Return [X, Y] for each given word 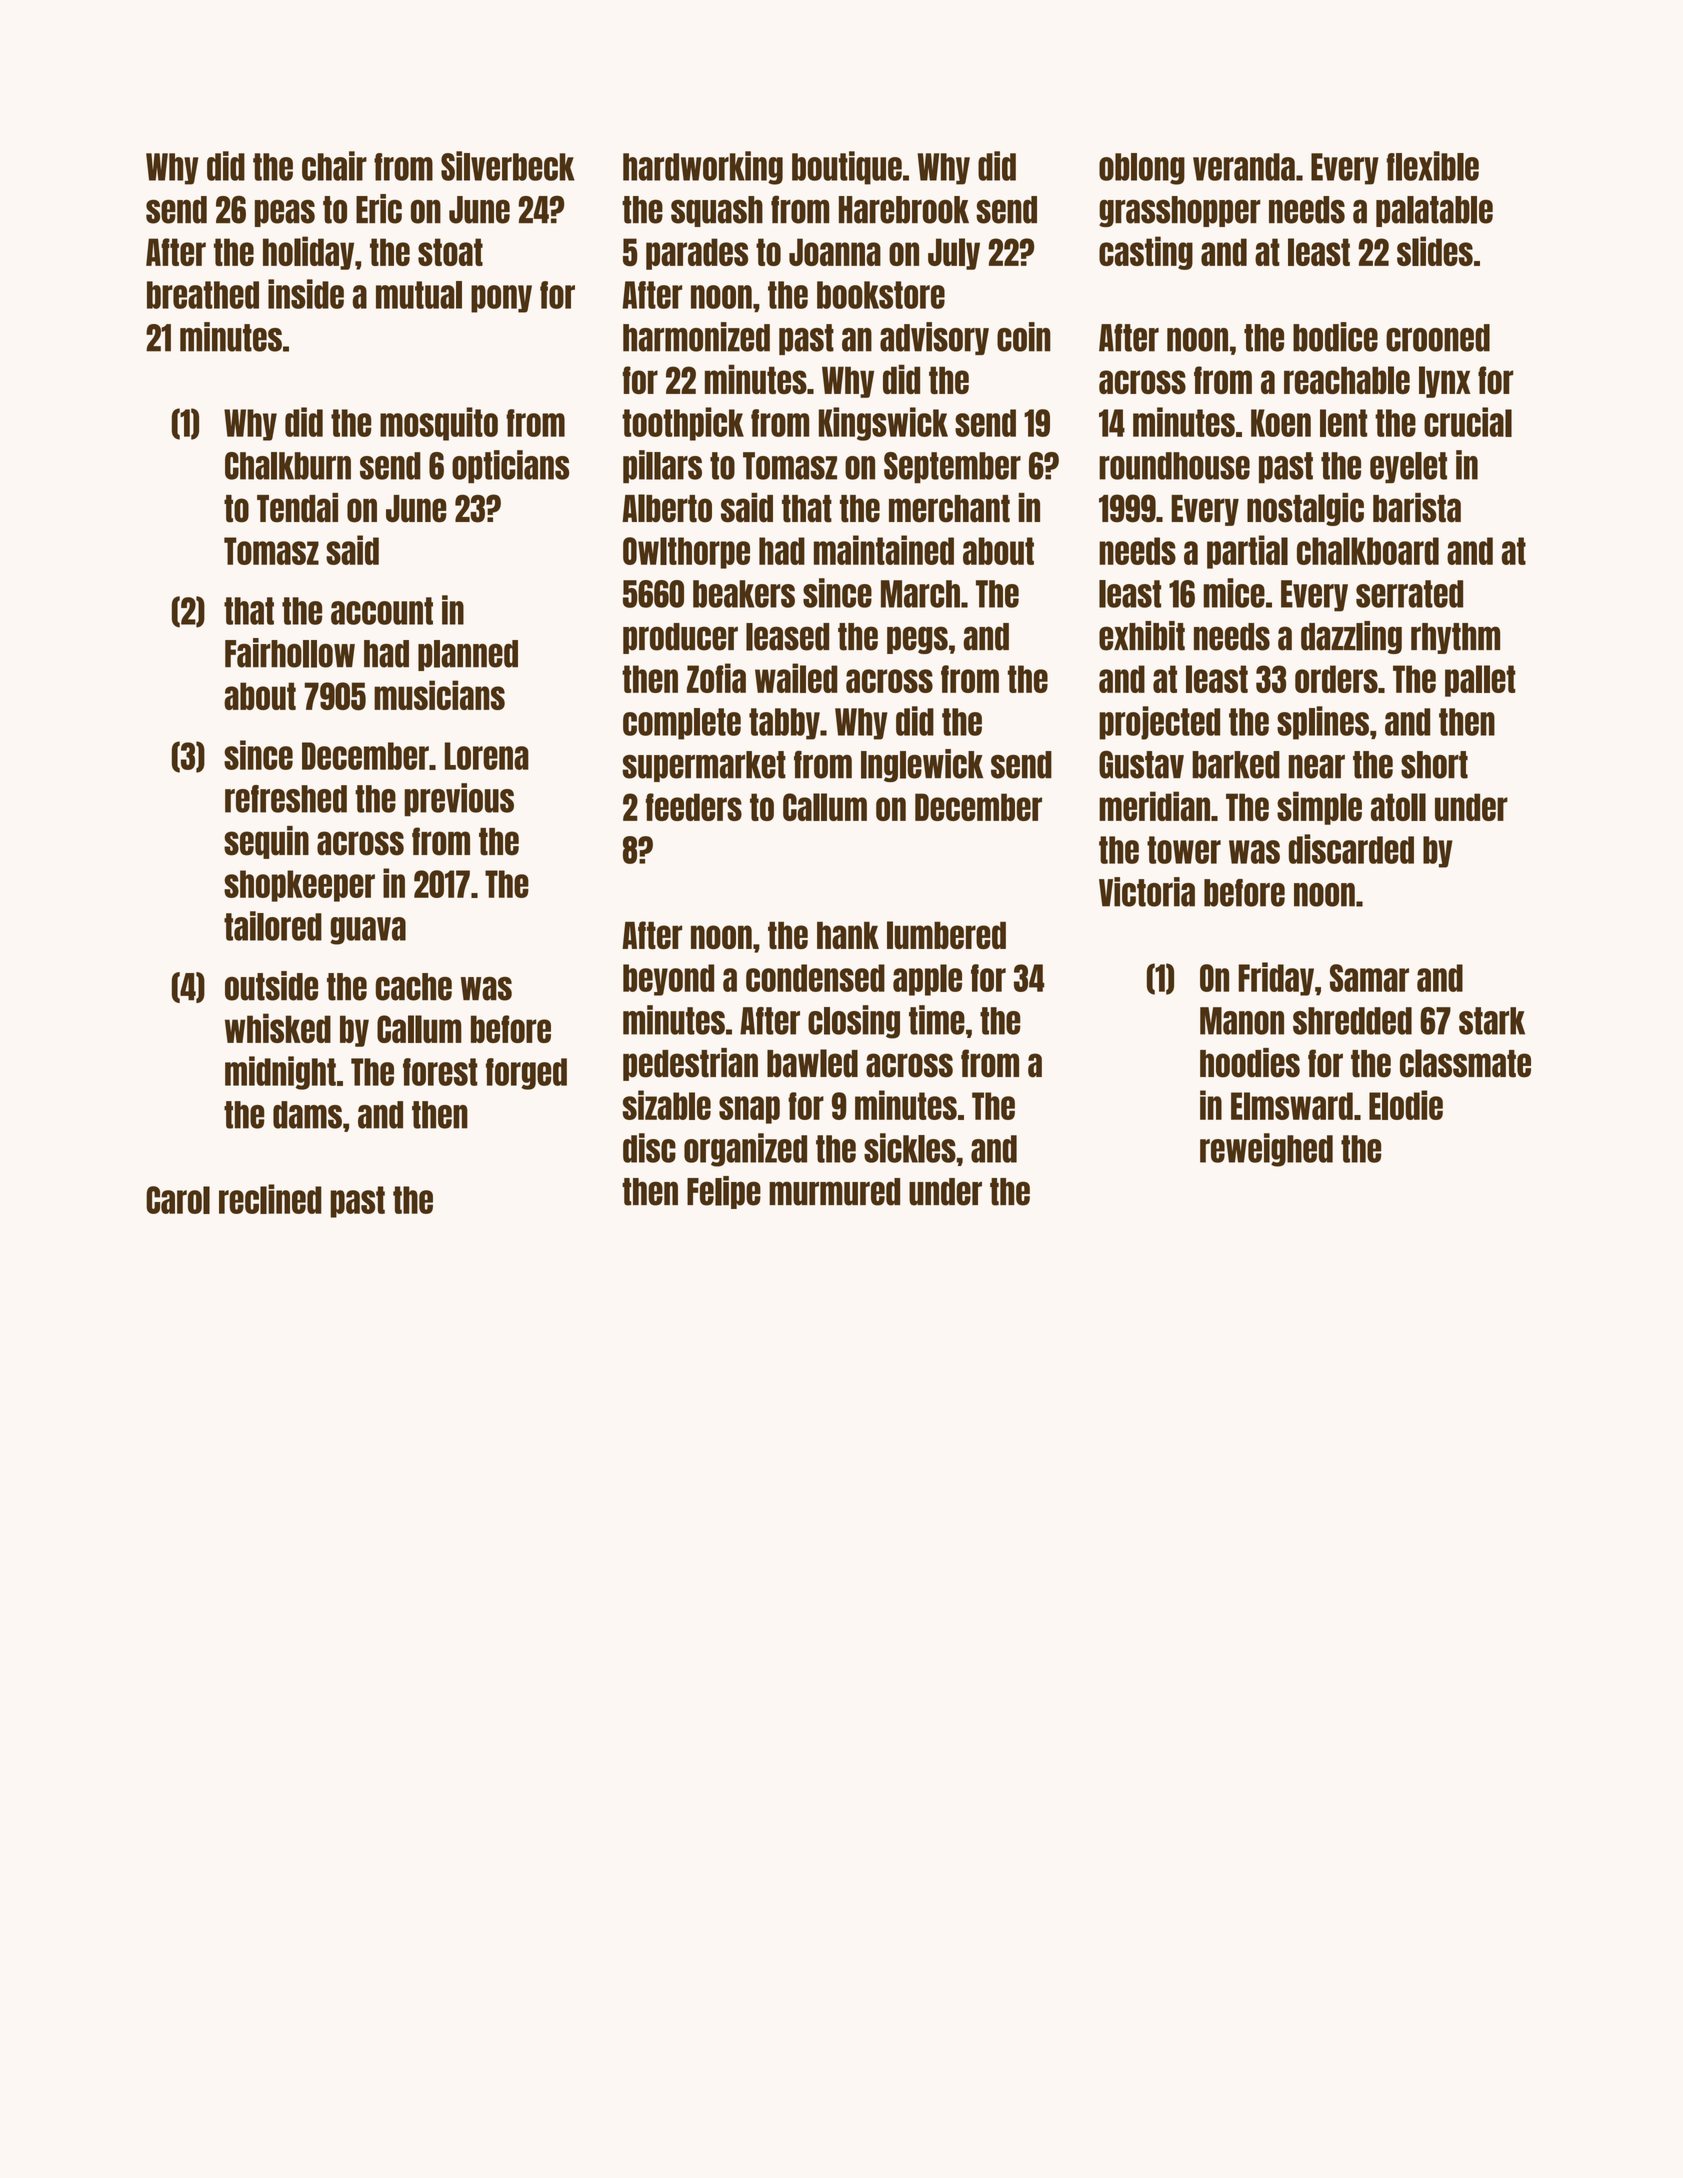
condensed [815, 978]
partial [1247, 552]
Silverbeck [508, 166]
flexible [1433, 166]
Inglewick [922, 765]
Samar [1369, 978]
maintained [884, 550]
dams [307, 1115]
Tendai [297, 508]
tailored [273, 926]
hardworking [703, 168]
